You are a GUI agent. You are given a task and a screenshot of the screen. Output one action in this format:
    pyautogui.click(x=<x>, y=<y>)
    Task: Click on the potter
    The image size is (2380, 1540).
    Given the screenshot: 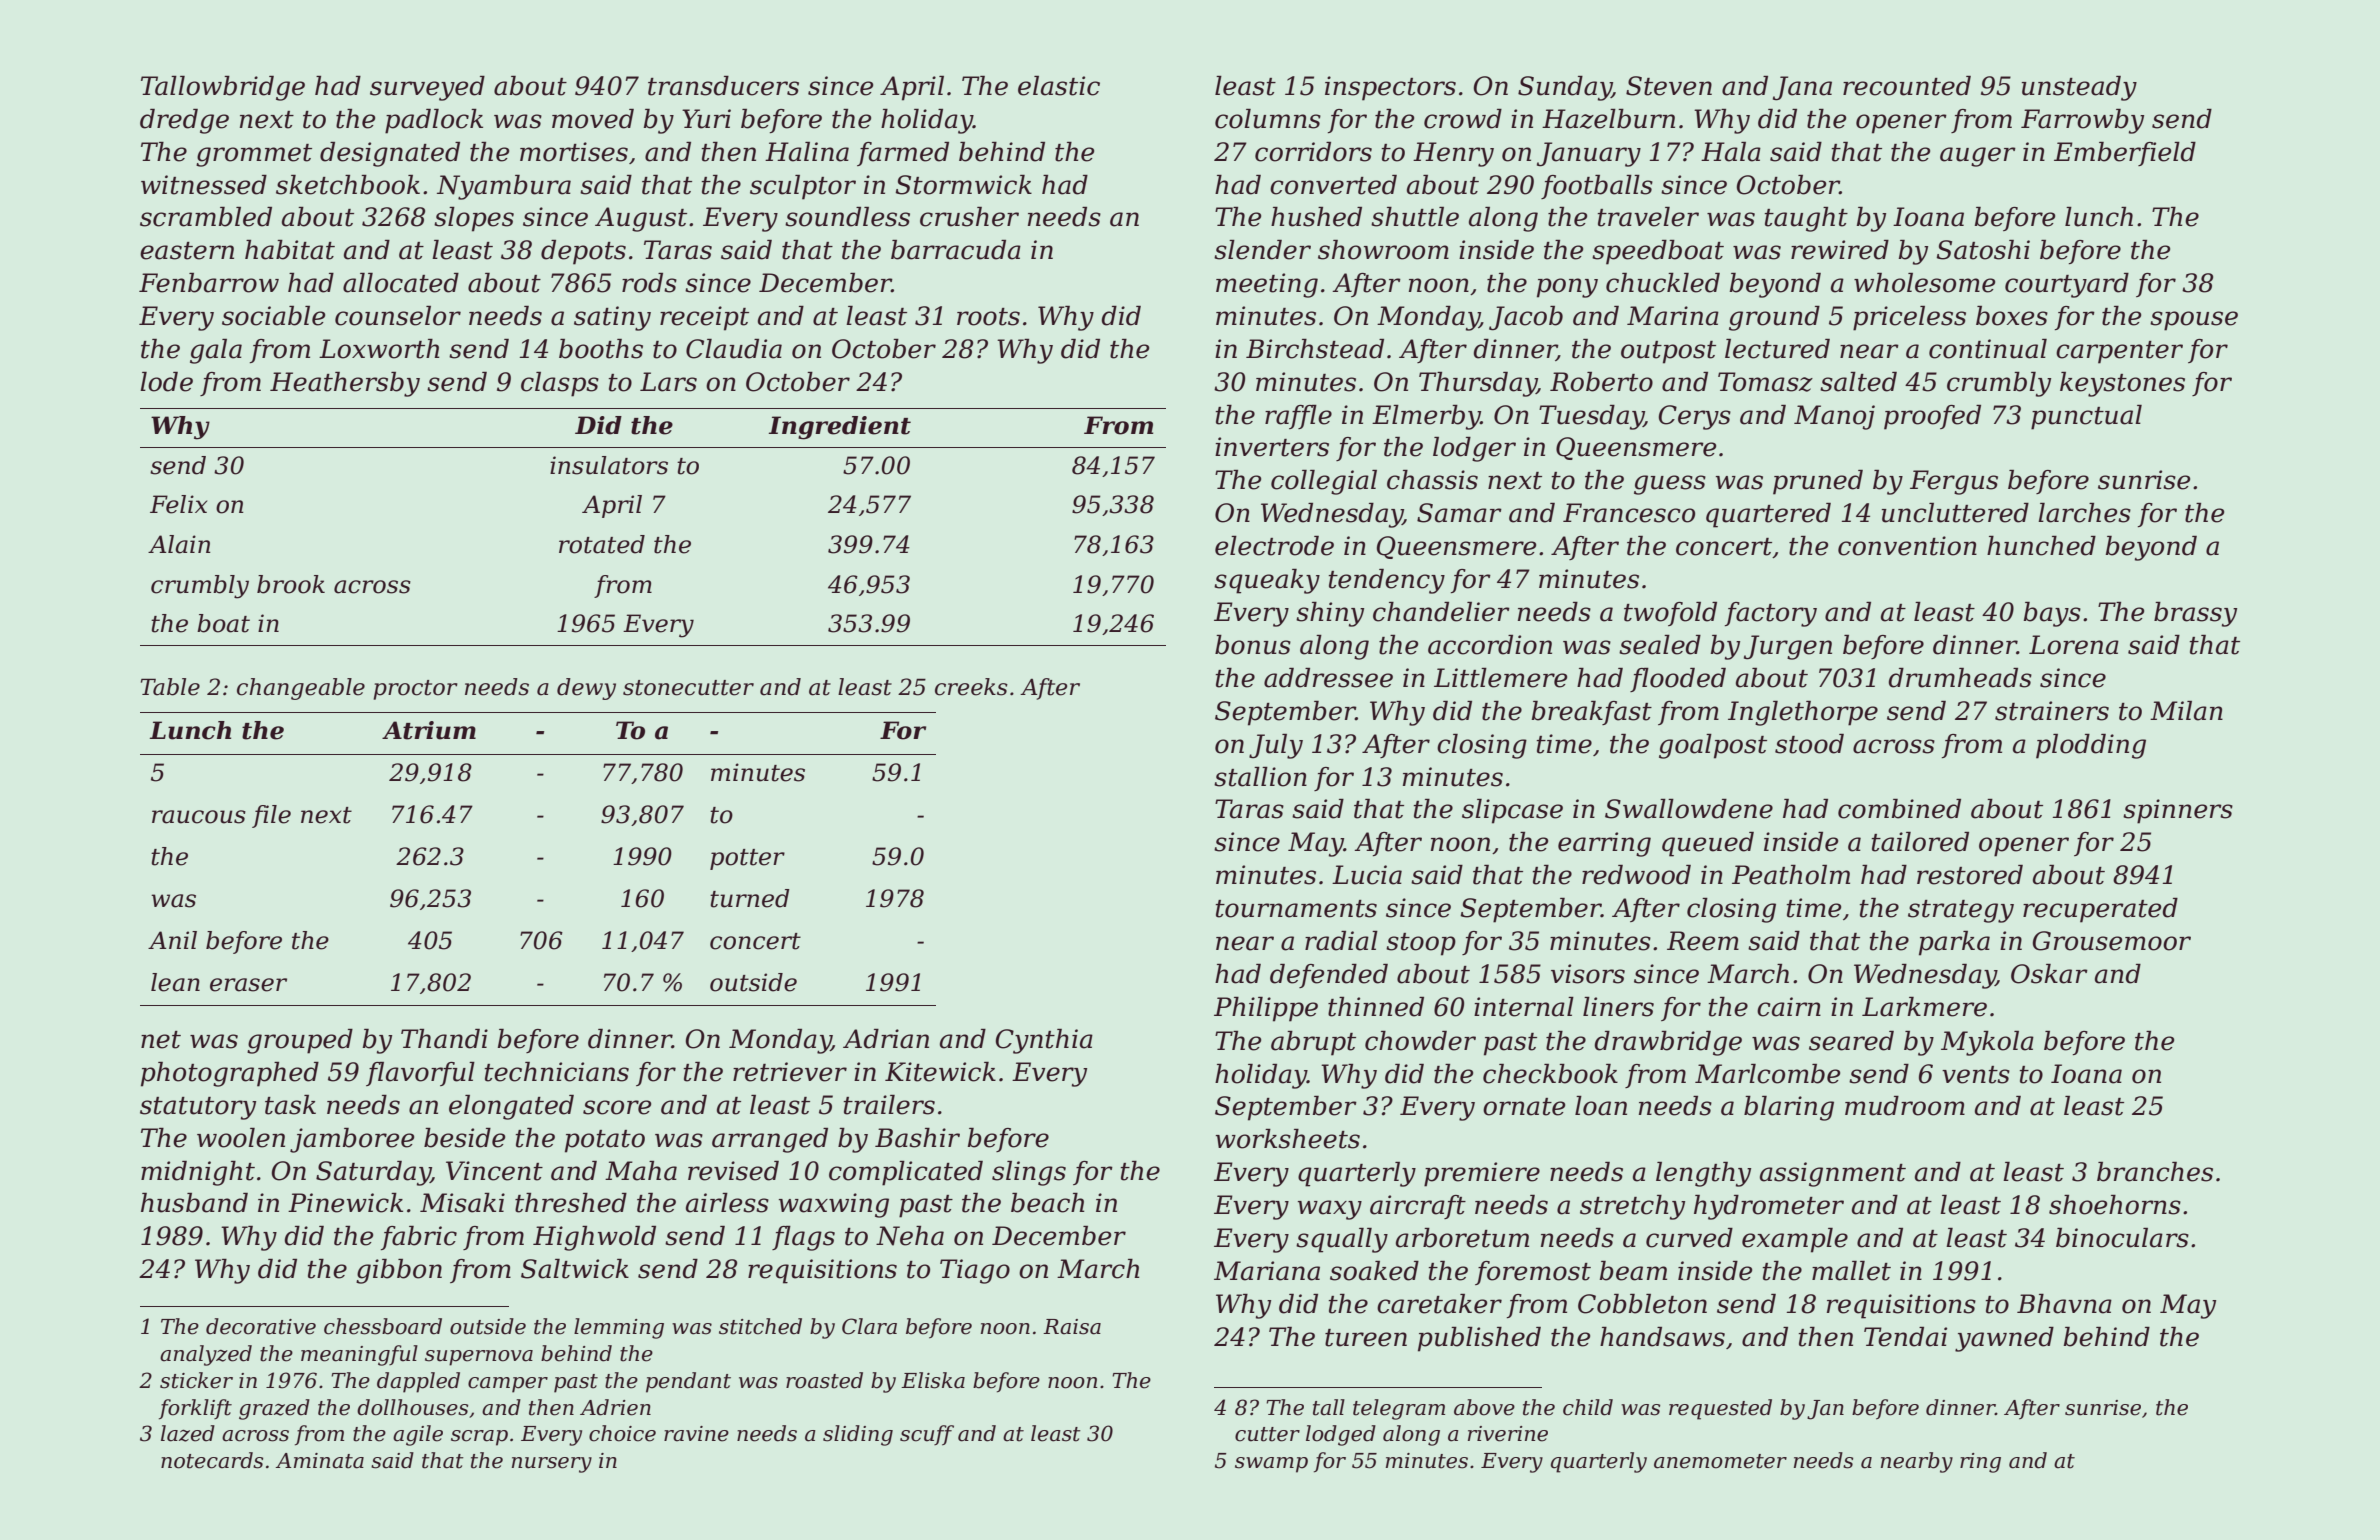 What is the action you would take?
    pyautogui.click(x=747, y=859)
